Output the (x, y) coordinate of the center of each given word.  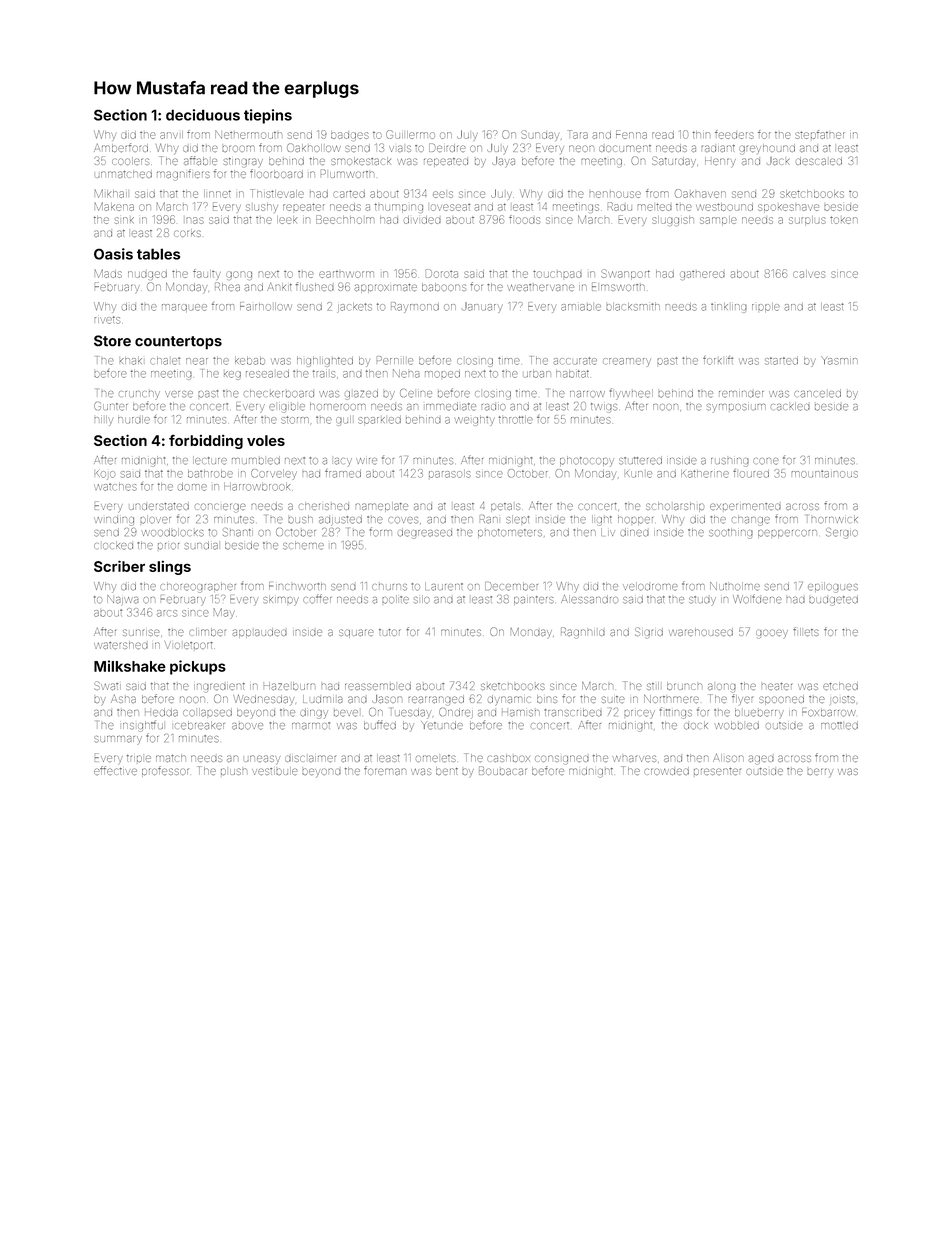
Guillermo (410, 134)
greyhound (768, 149)
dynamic (509, 700)
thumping (399, 208)
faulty (207, 274)
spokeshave (788, 208)
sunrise (141, 632)
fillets (806, 631)
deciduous (203, 115)
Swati (107, 685)
